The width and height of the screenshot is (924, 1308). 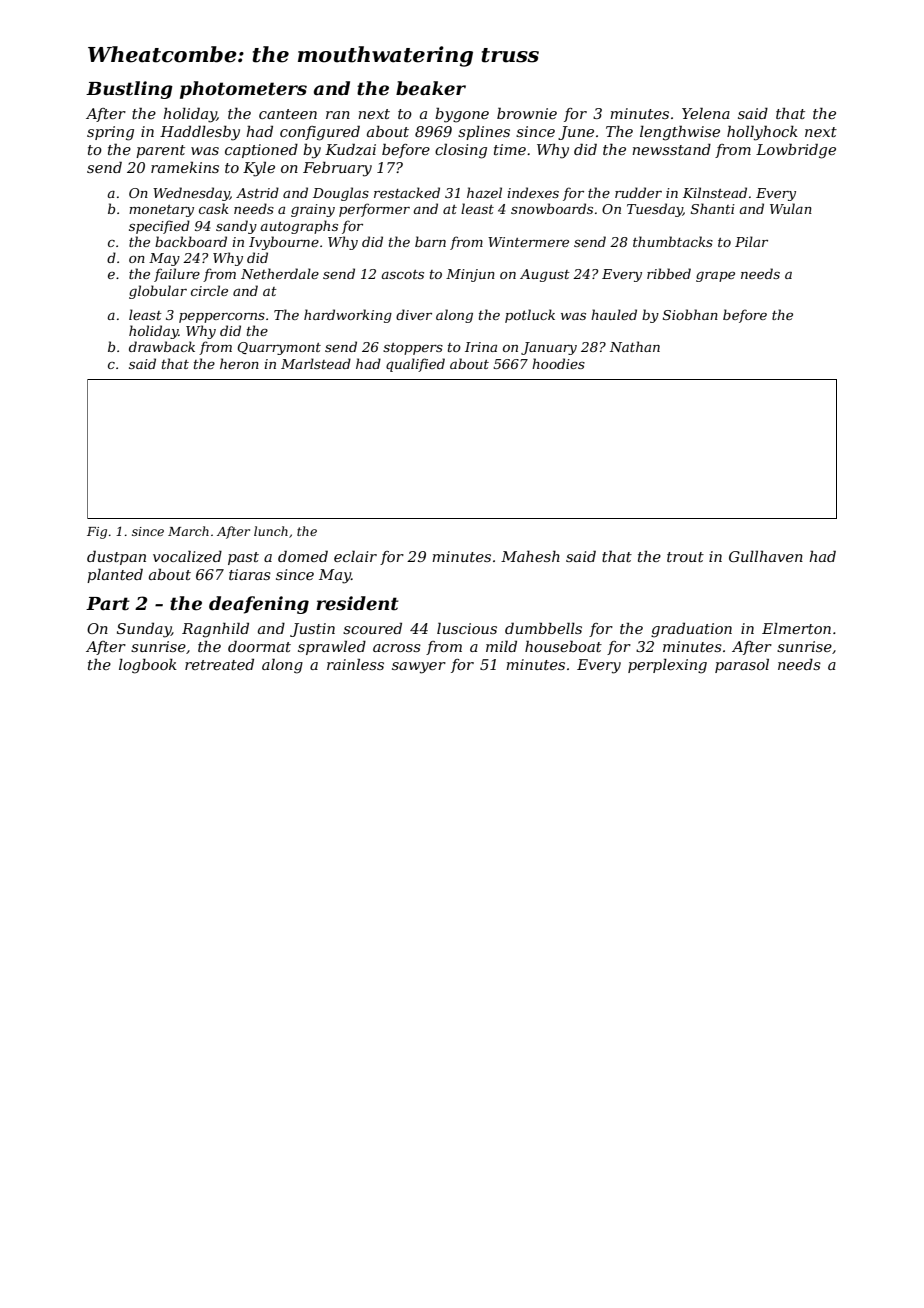 What do you see at coordinates (635, 346) in the screenshot?
I see `Nathan` at bounding box center [635, 346].
